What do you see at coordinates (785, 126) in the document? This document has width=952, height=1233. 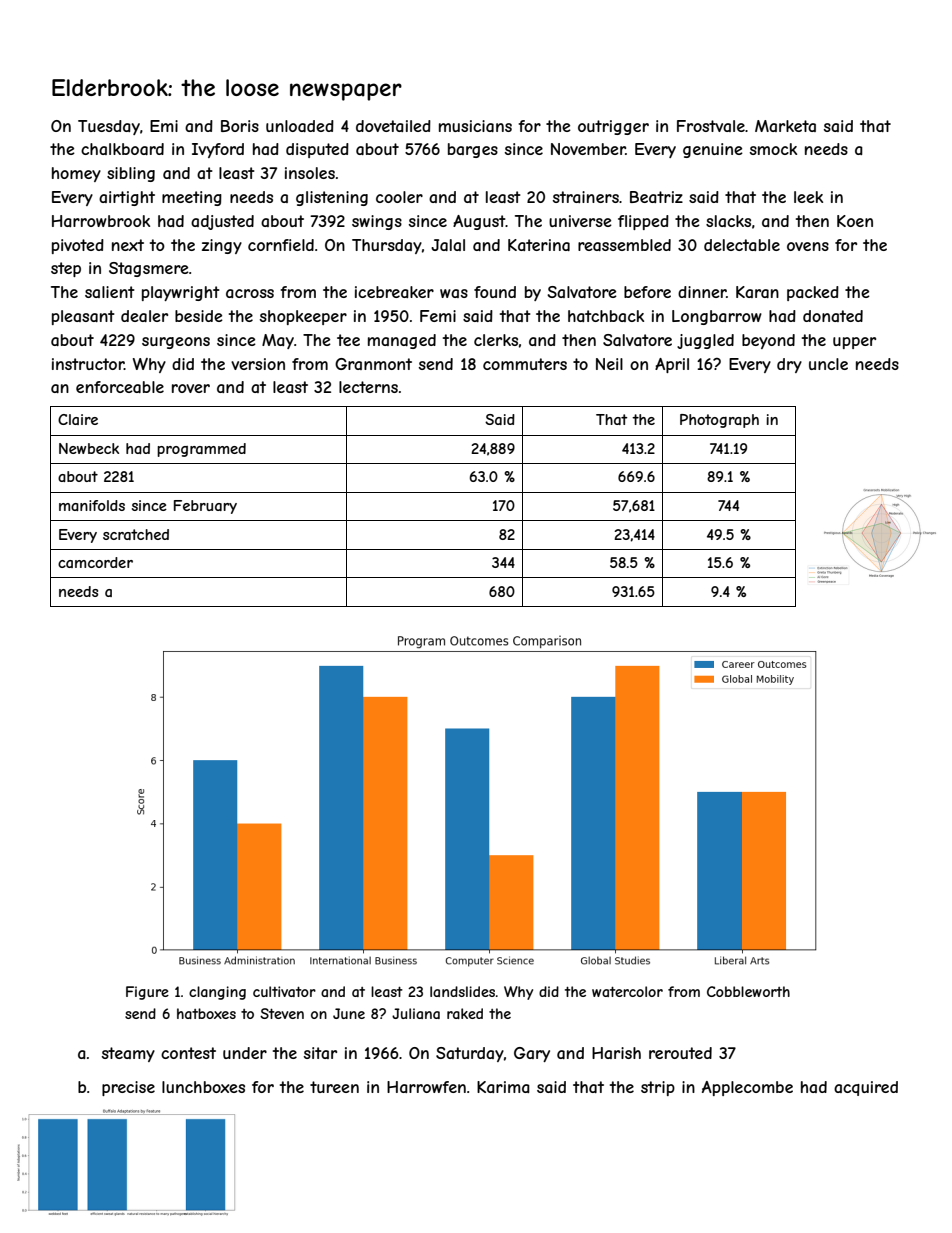 I see `Marketa` at bounding box center [785, 126].
